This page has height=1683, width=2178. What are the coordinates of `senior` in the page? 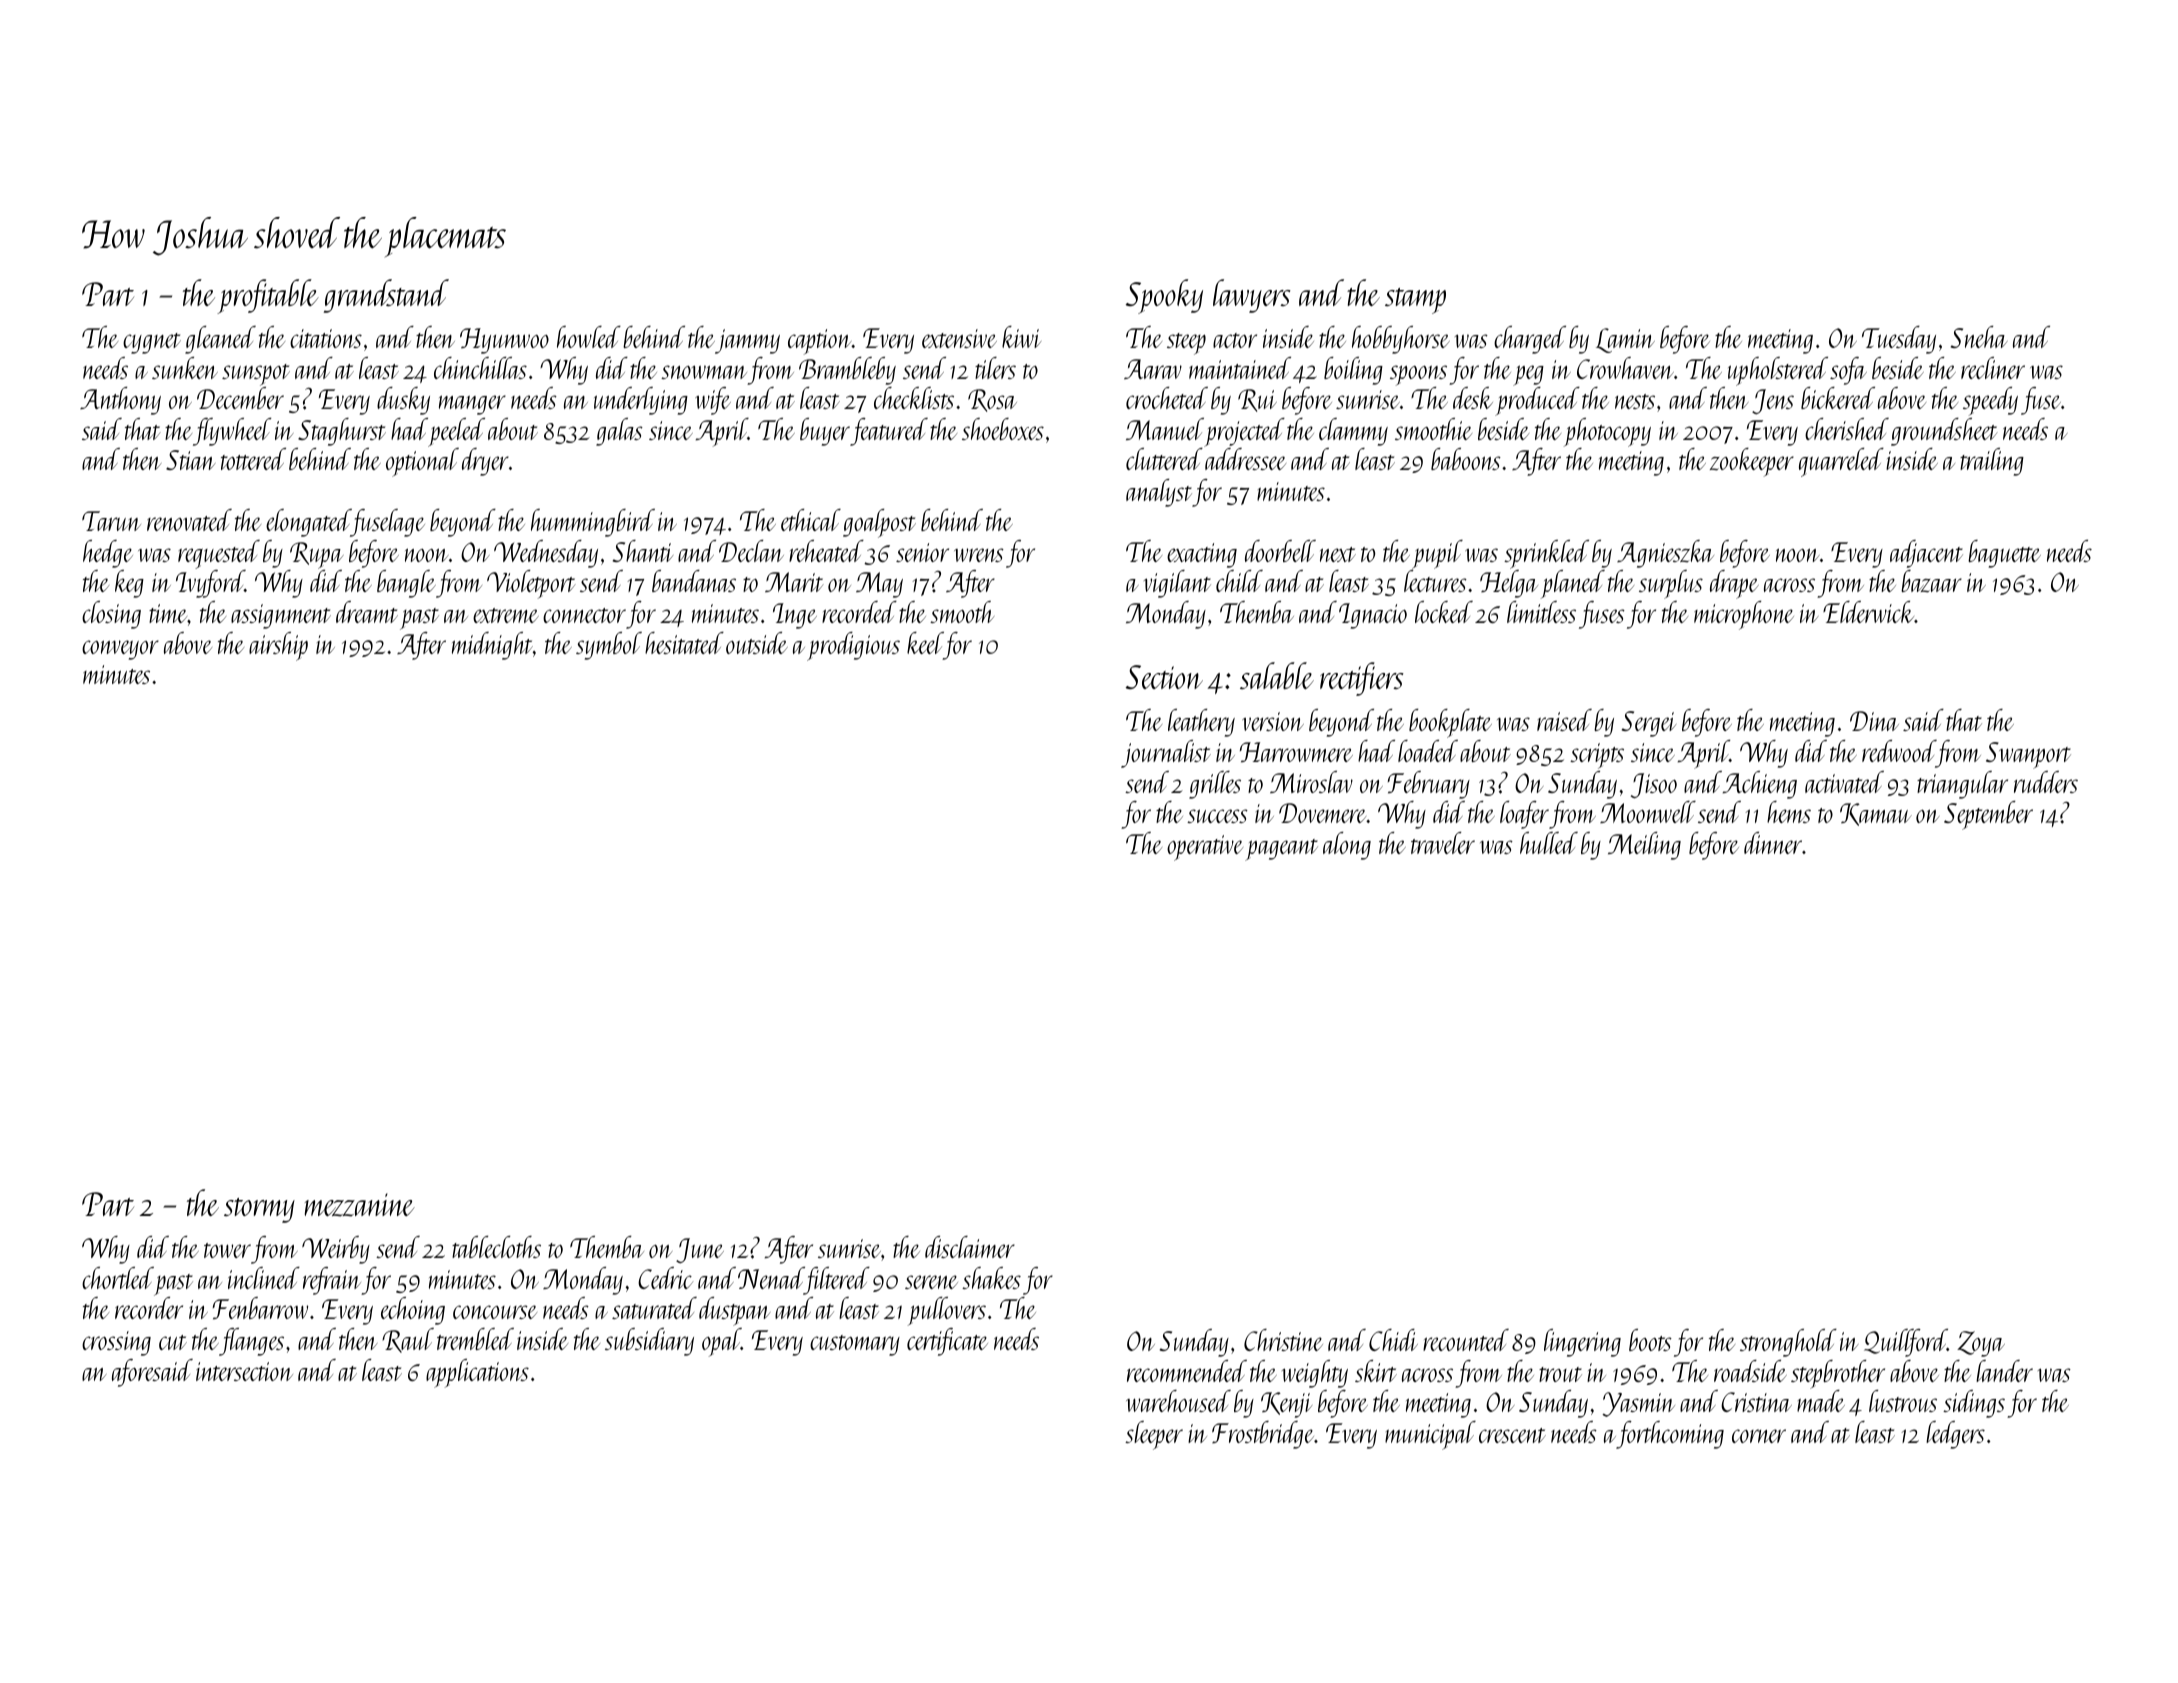 It's located at (922, 552).
